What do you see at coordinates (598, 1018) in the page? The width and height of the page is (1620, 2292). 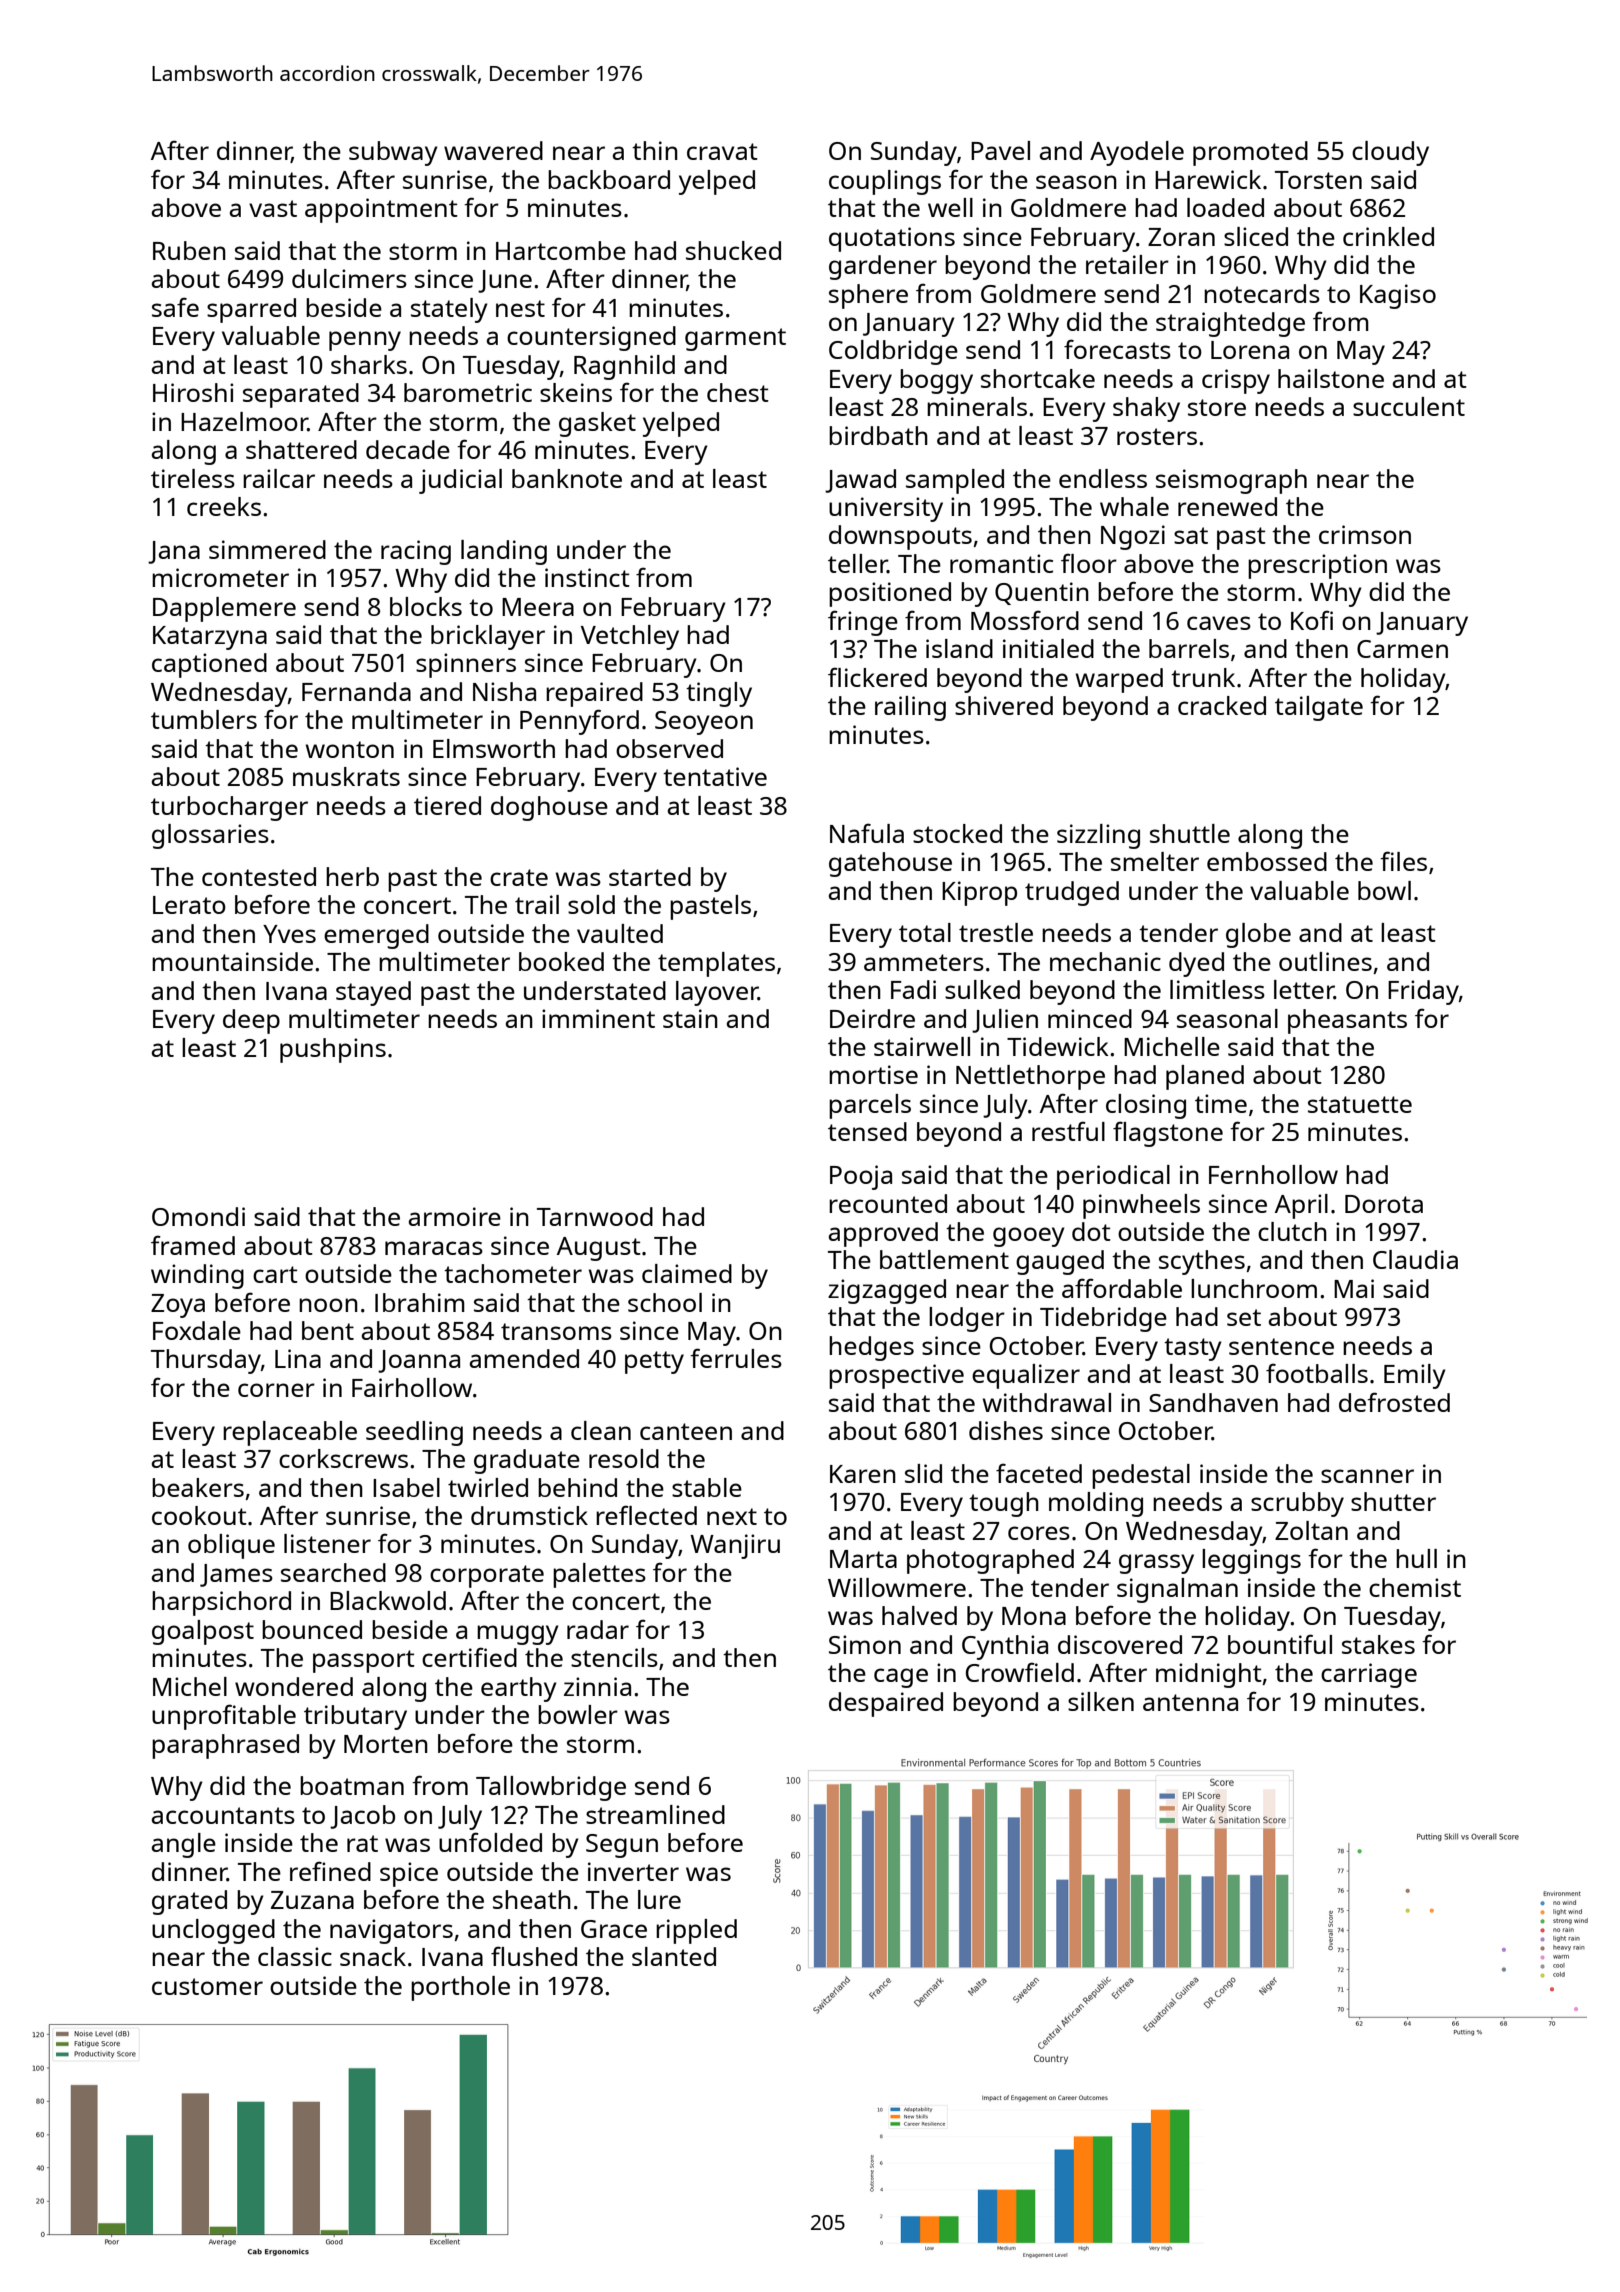 I see `imminent` at bounding box center [598, 1018].
